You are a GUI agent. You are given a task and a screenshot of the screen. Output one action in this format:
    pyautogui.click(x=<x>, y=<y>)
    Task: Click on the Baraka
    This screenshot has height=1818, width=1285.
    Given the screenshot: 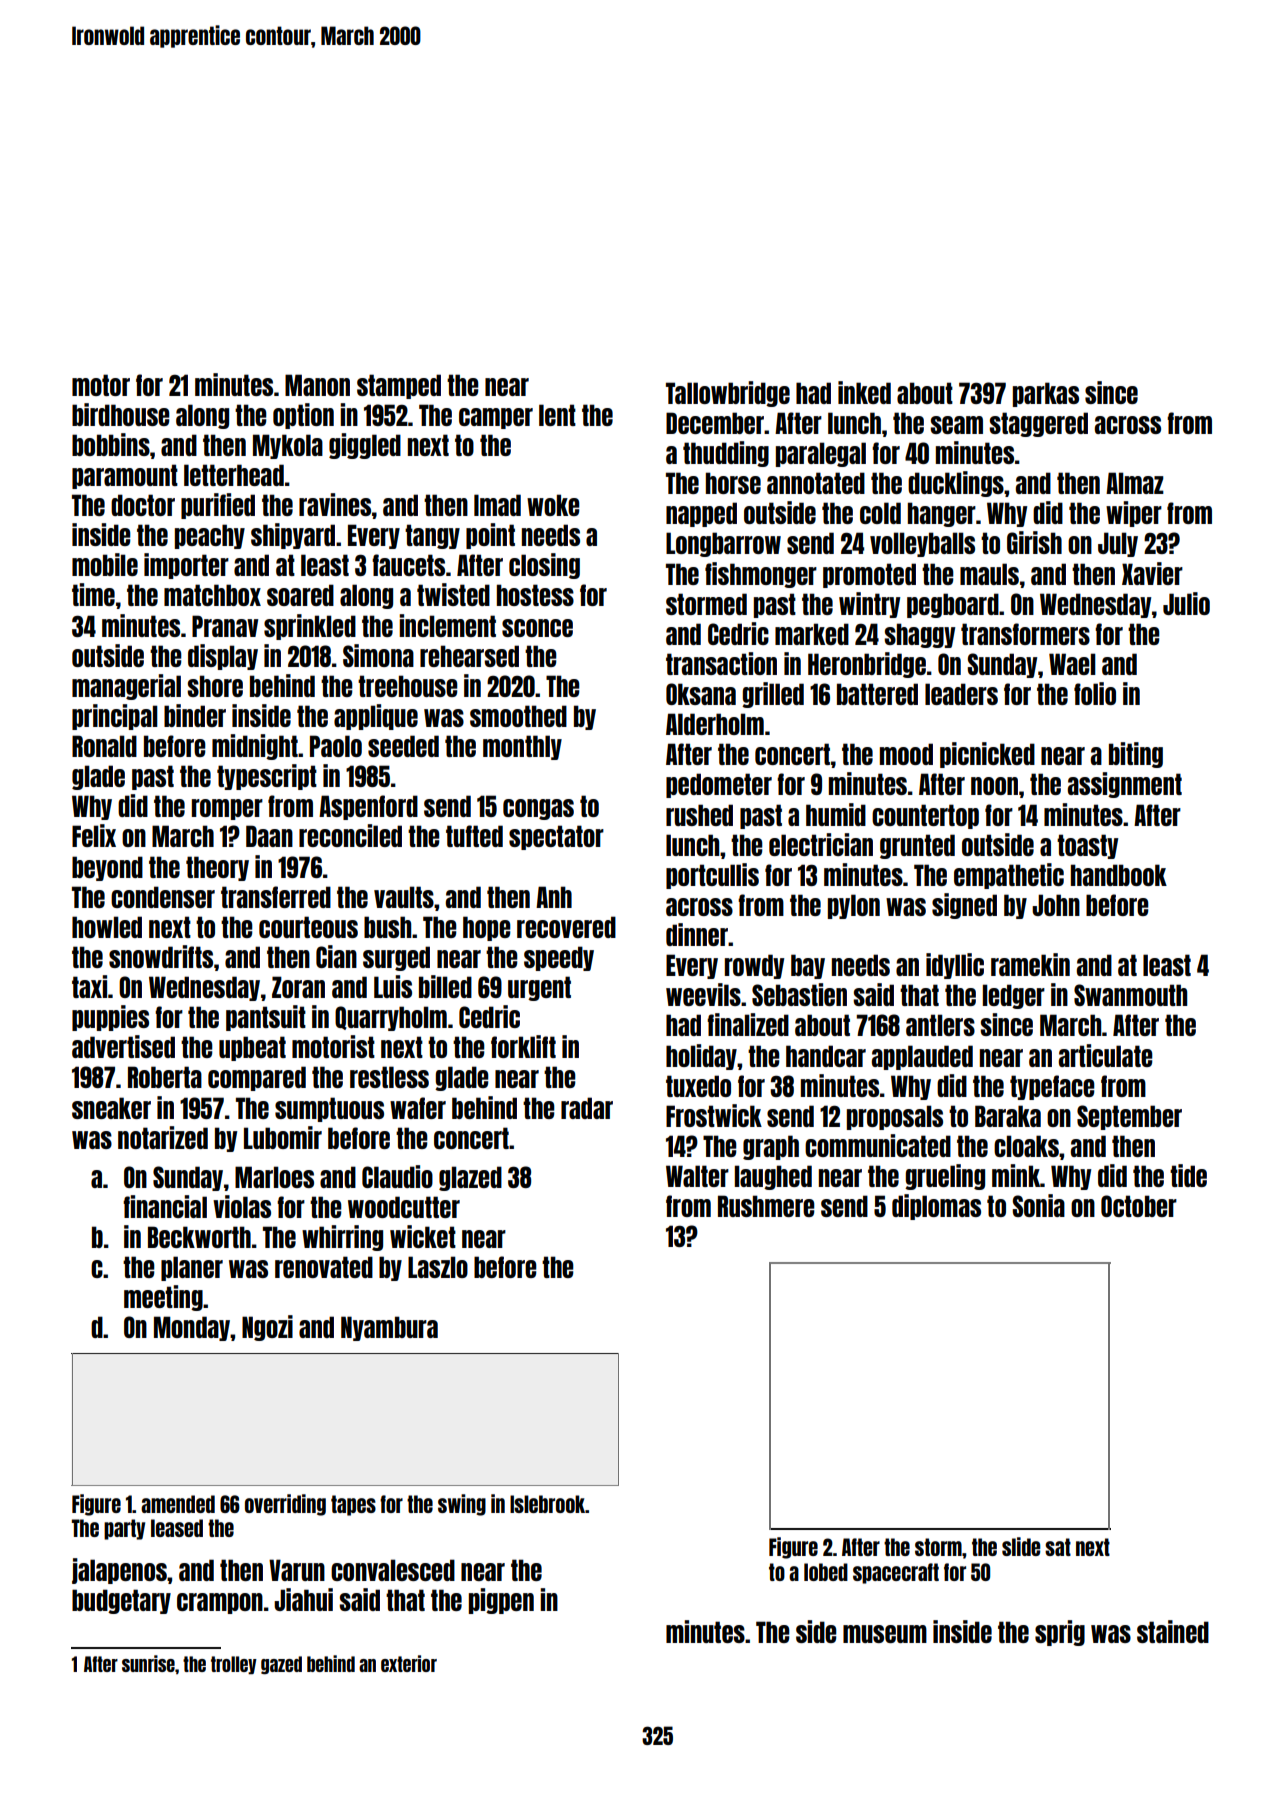 What is the action you would take?
    pyautogui.click(x=1008, y=1116)
